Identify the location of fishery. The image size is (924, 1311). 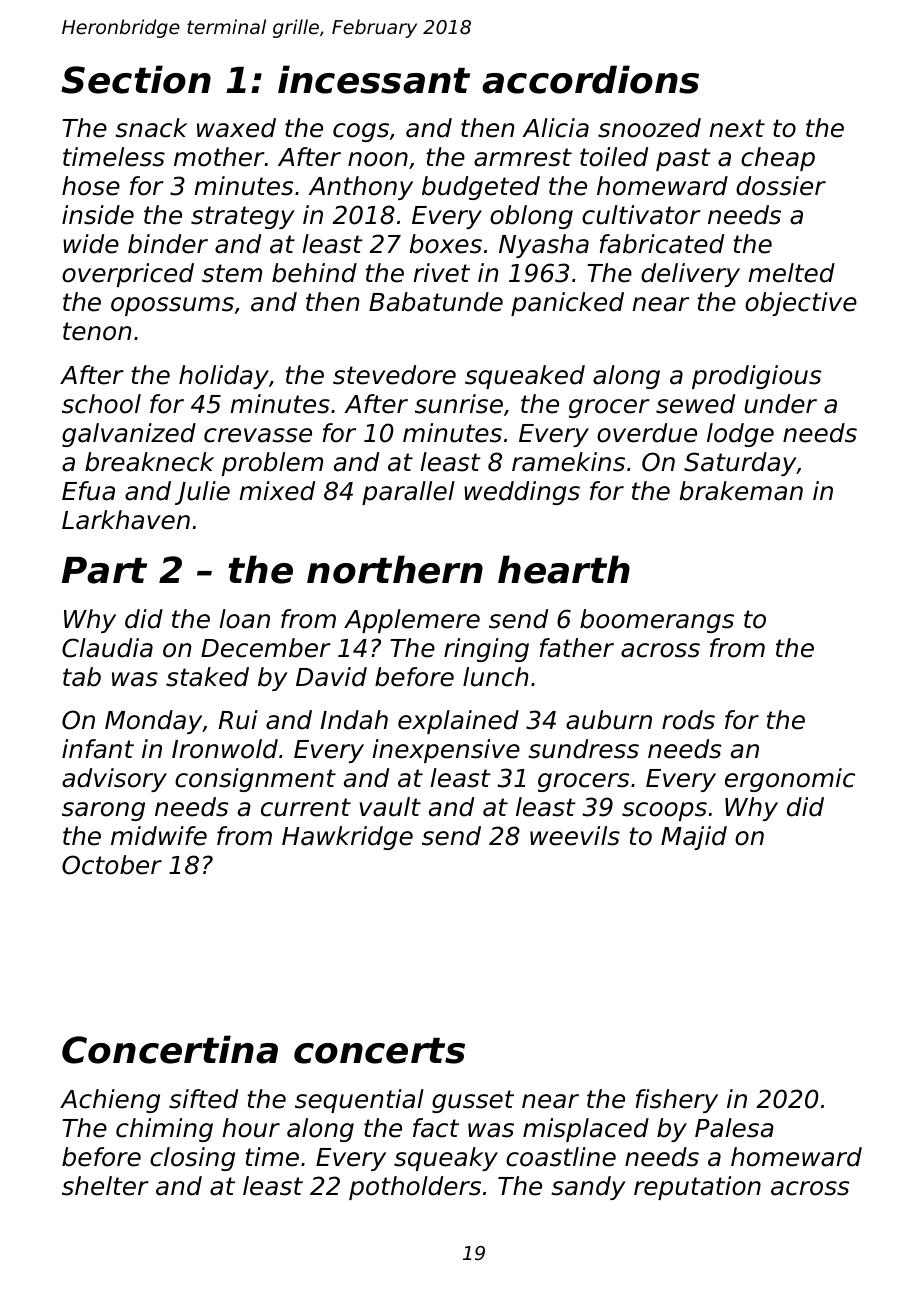
(677, 1101).
